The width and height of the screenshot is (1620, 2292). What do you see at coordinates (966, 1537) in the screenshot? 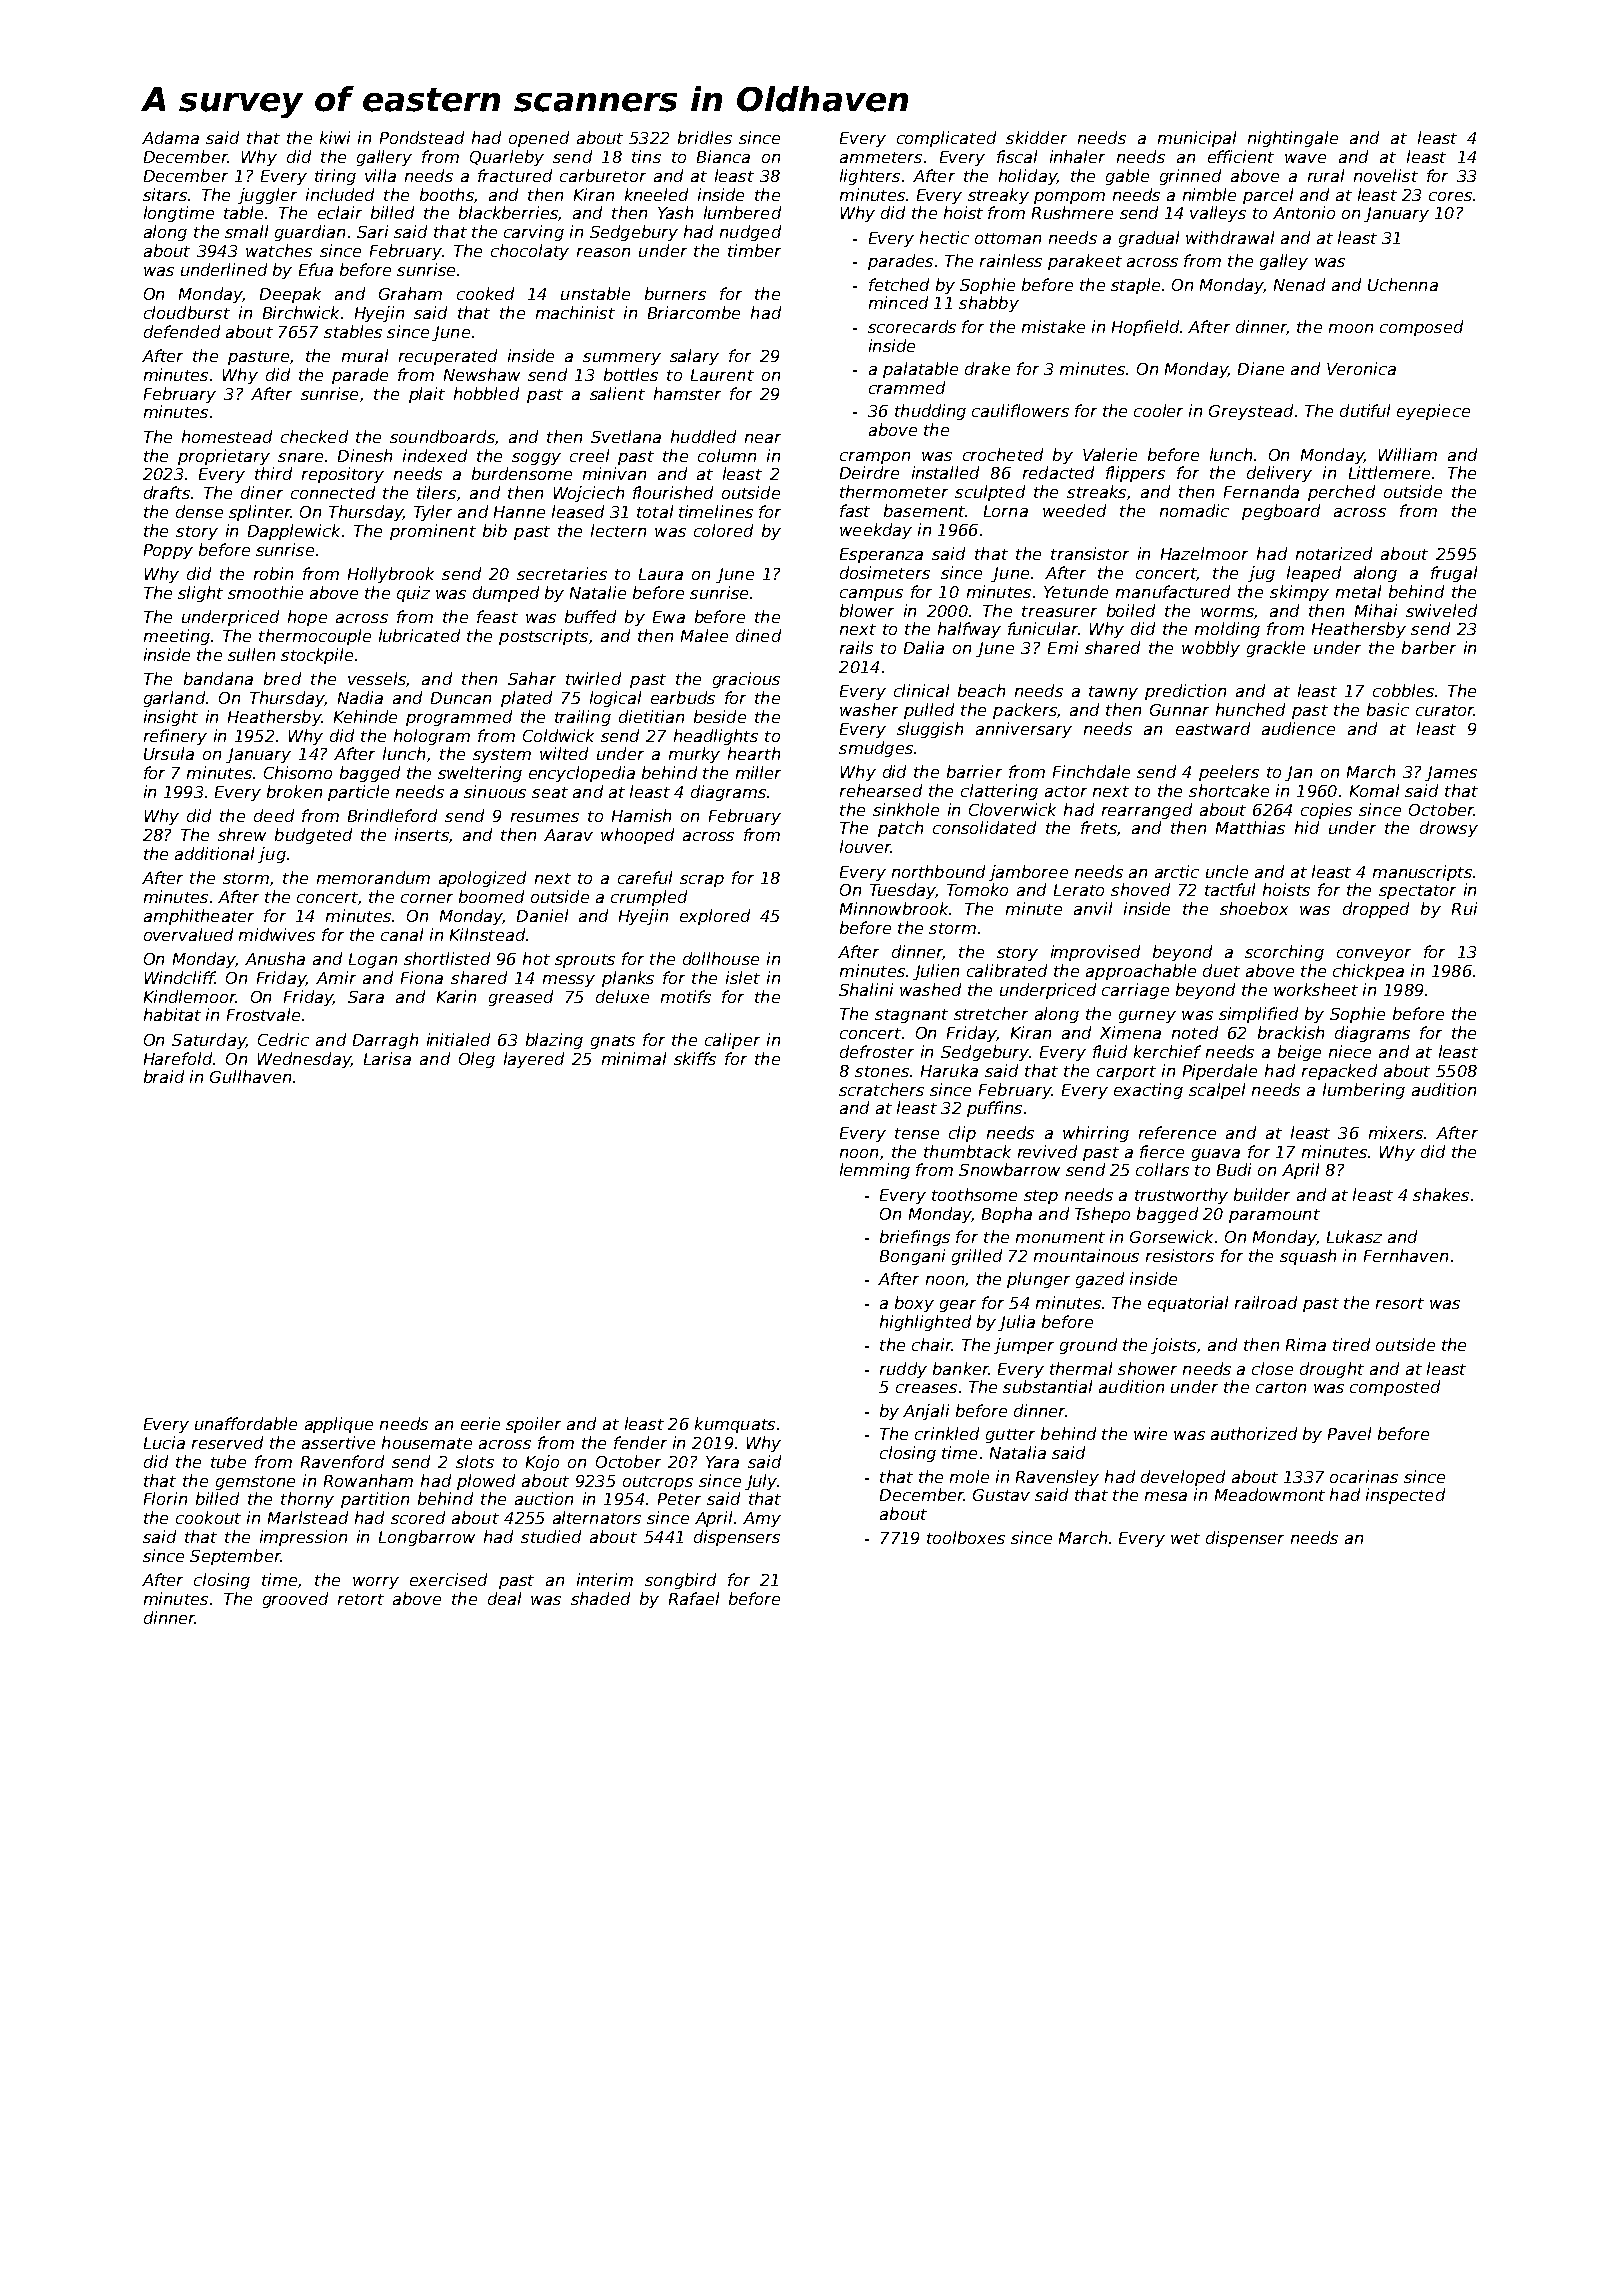
I see `toolboxes` at bounding box center [966, 1537].
